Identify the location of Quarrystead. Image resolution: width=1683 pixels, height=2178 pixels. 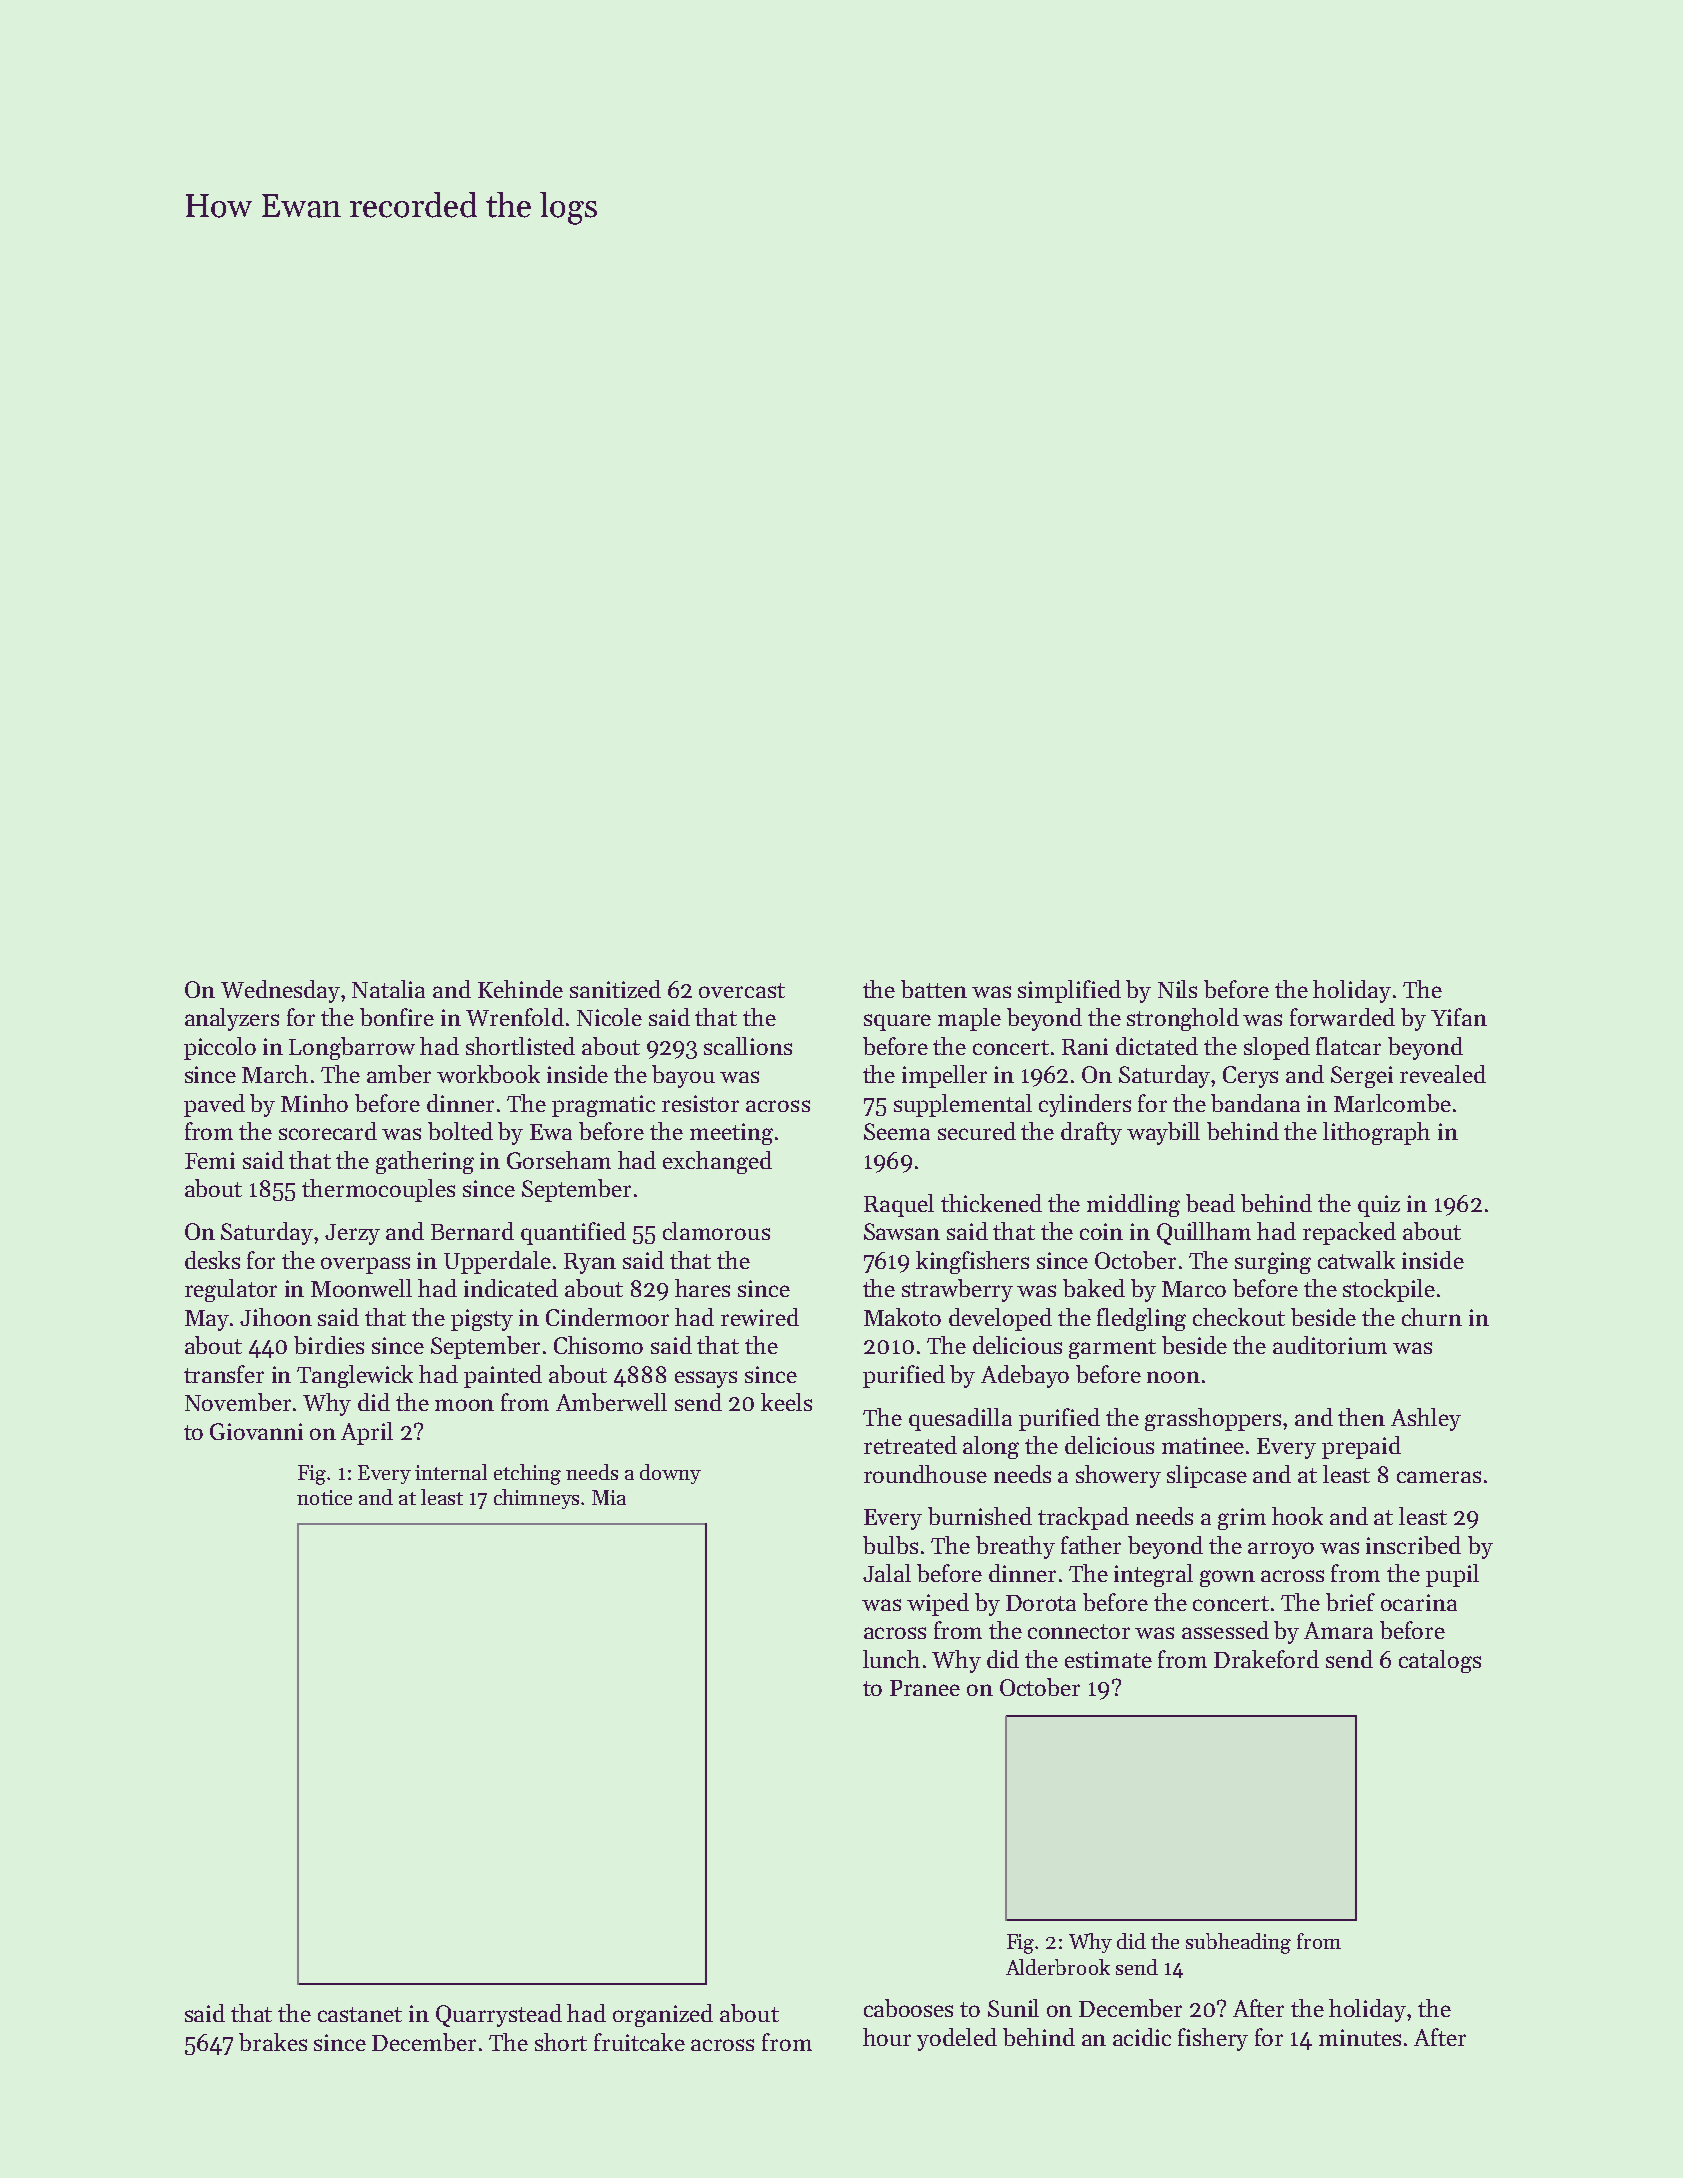
(499, 2015).
